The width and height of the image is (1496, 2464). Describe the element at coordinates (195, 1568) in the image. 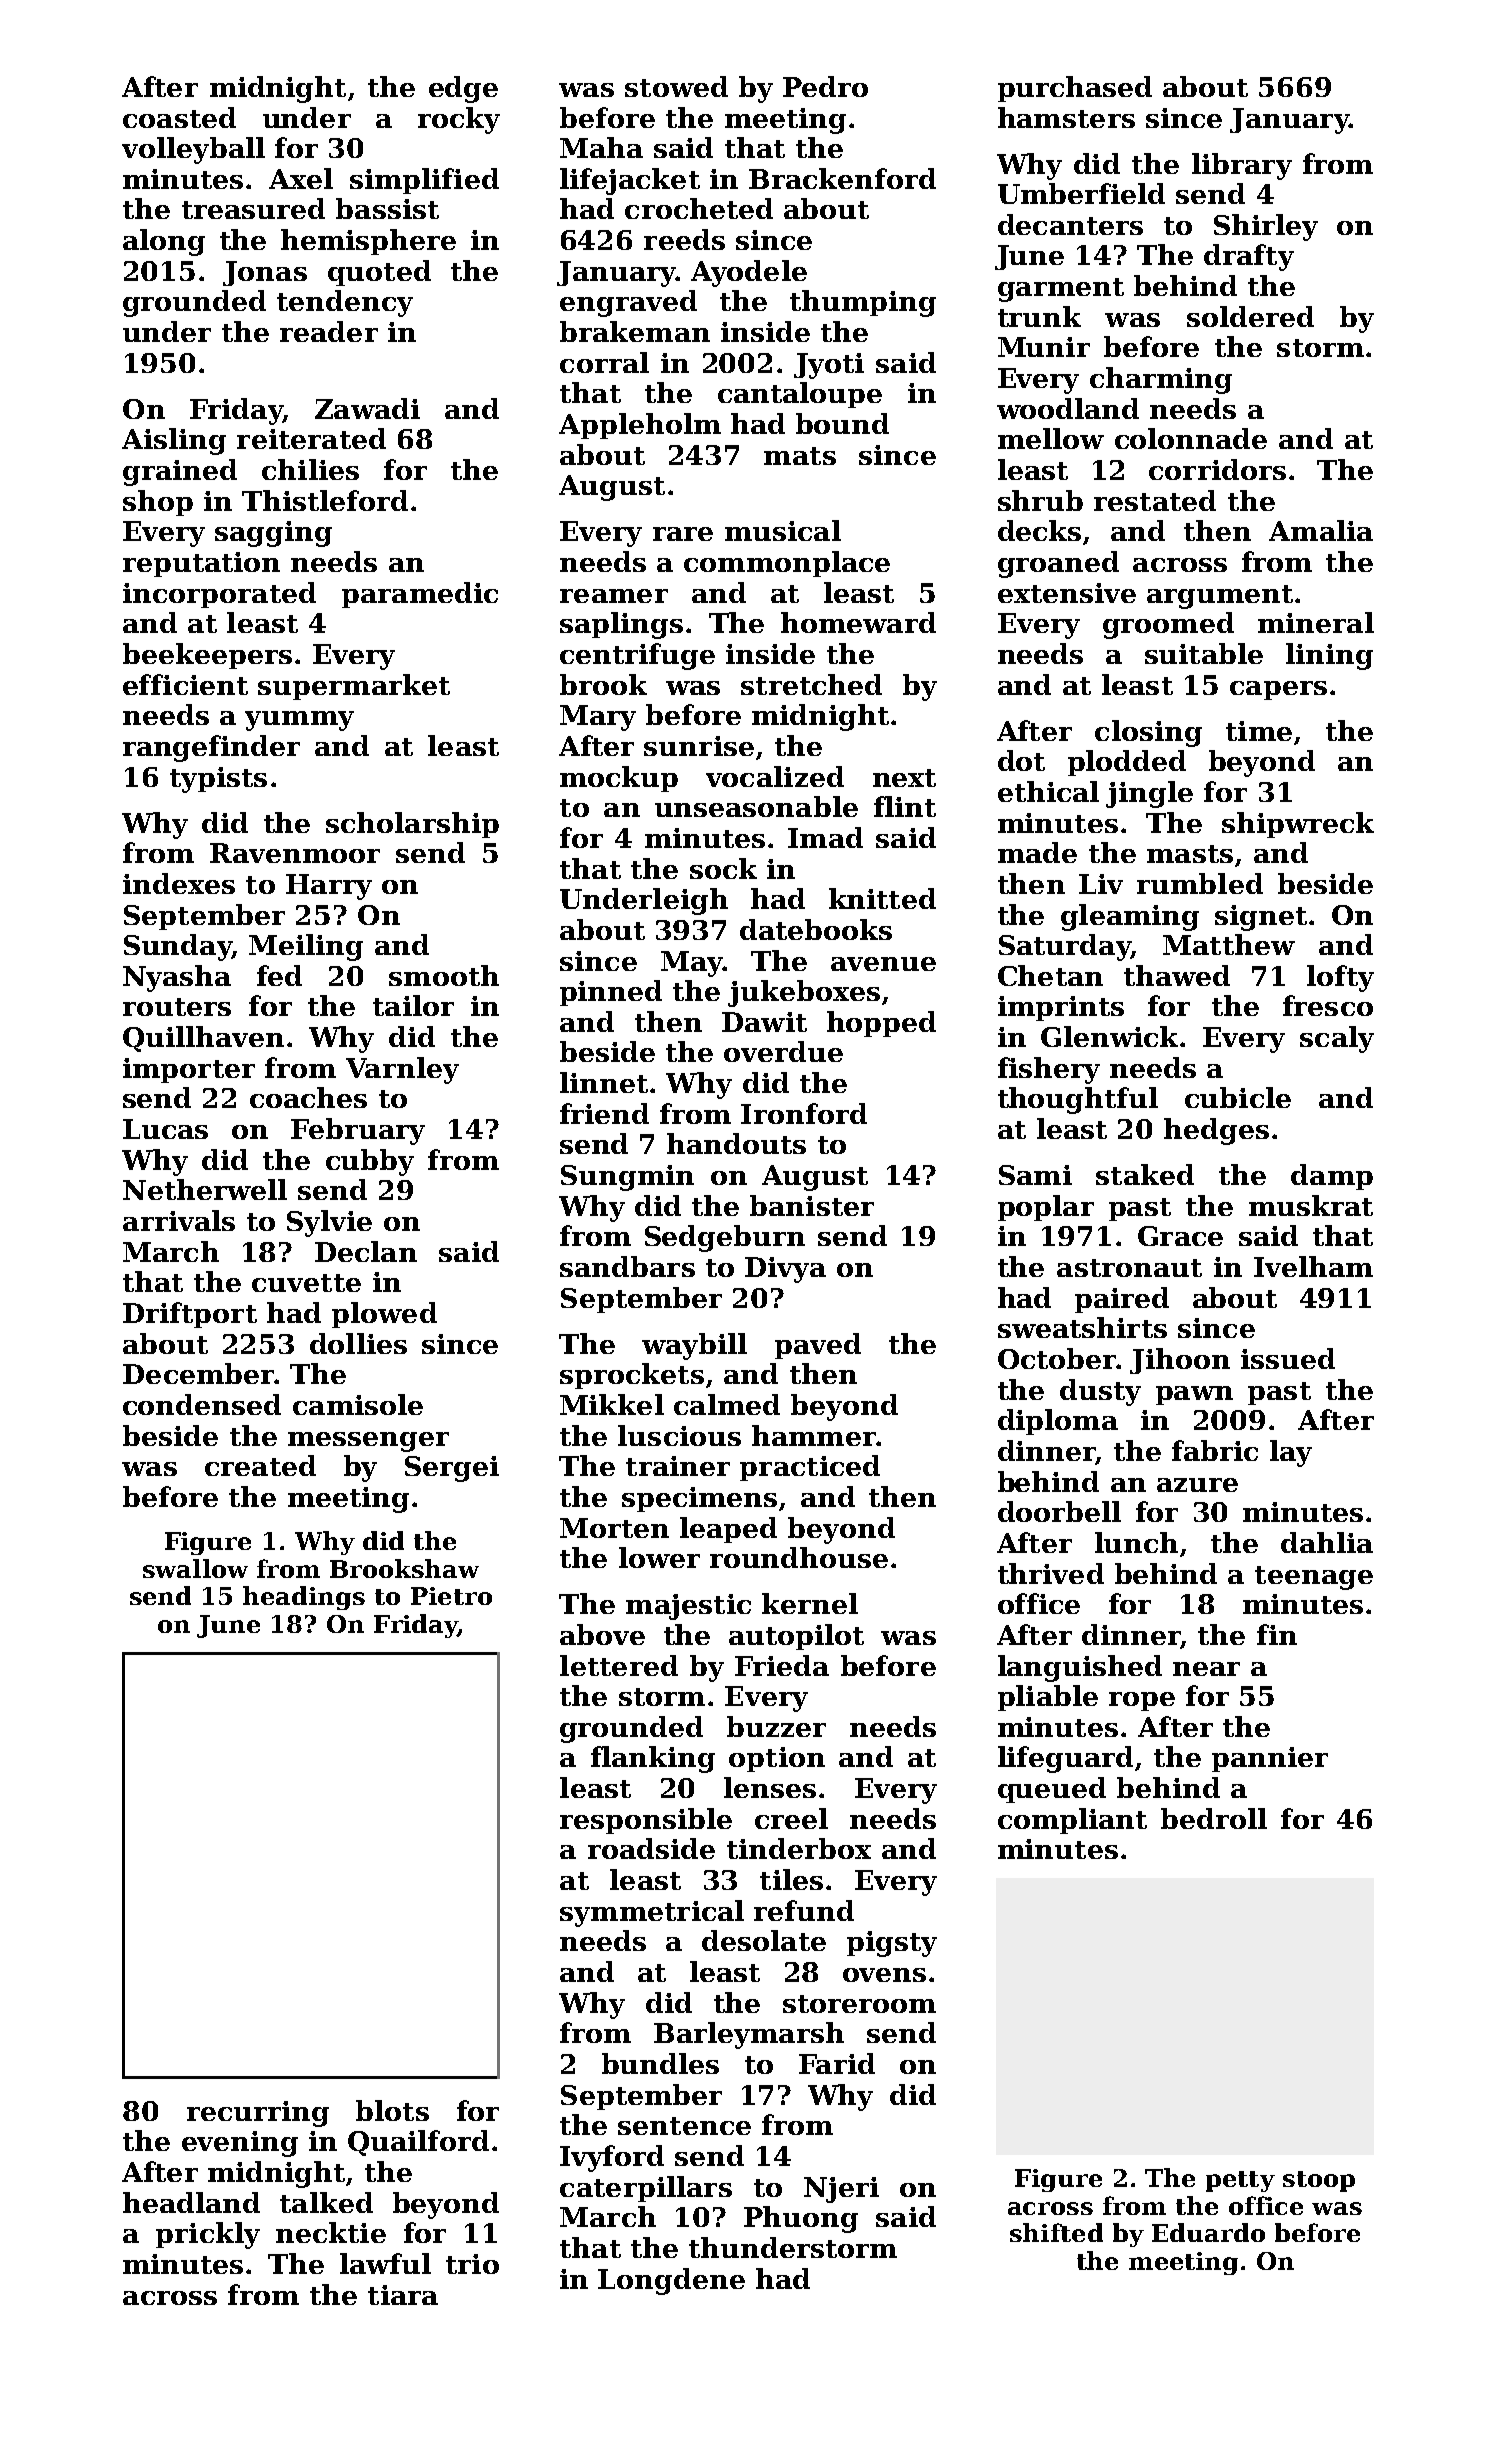

I see `swallow` at that location.
